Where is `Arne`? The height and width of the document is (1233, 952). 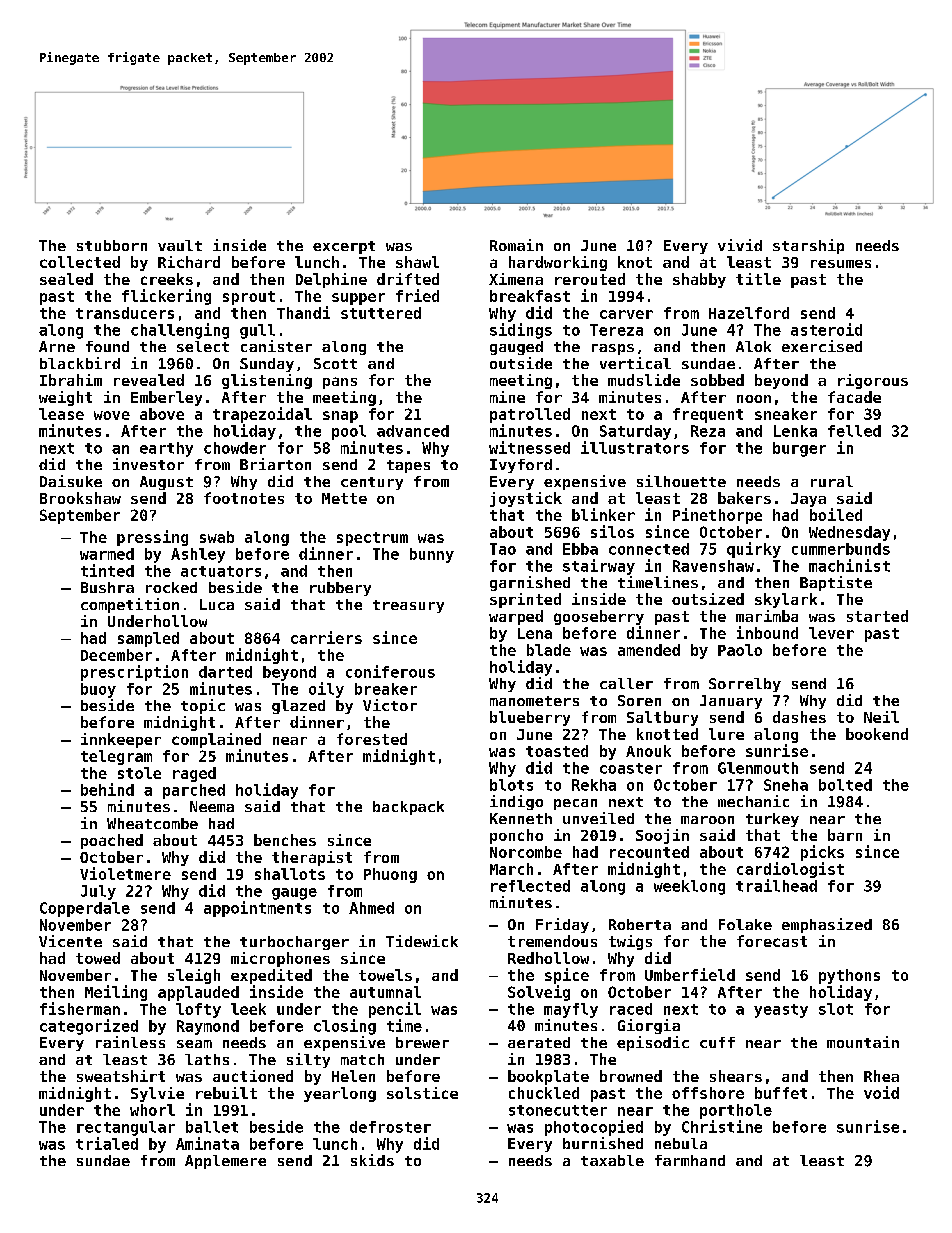 Arne is located at coordinates (57, 346).
